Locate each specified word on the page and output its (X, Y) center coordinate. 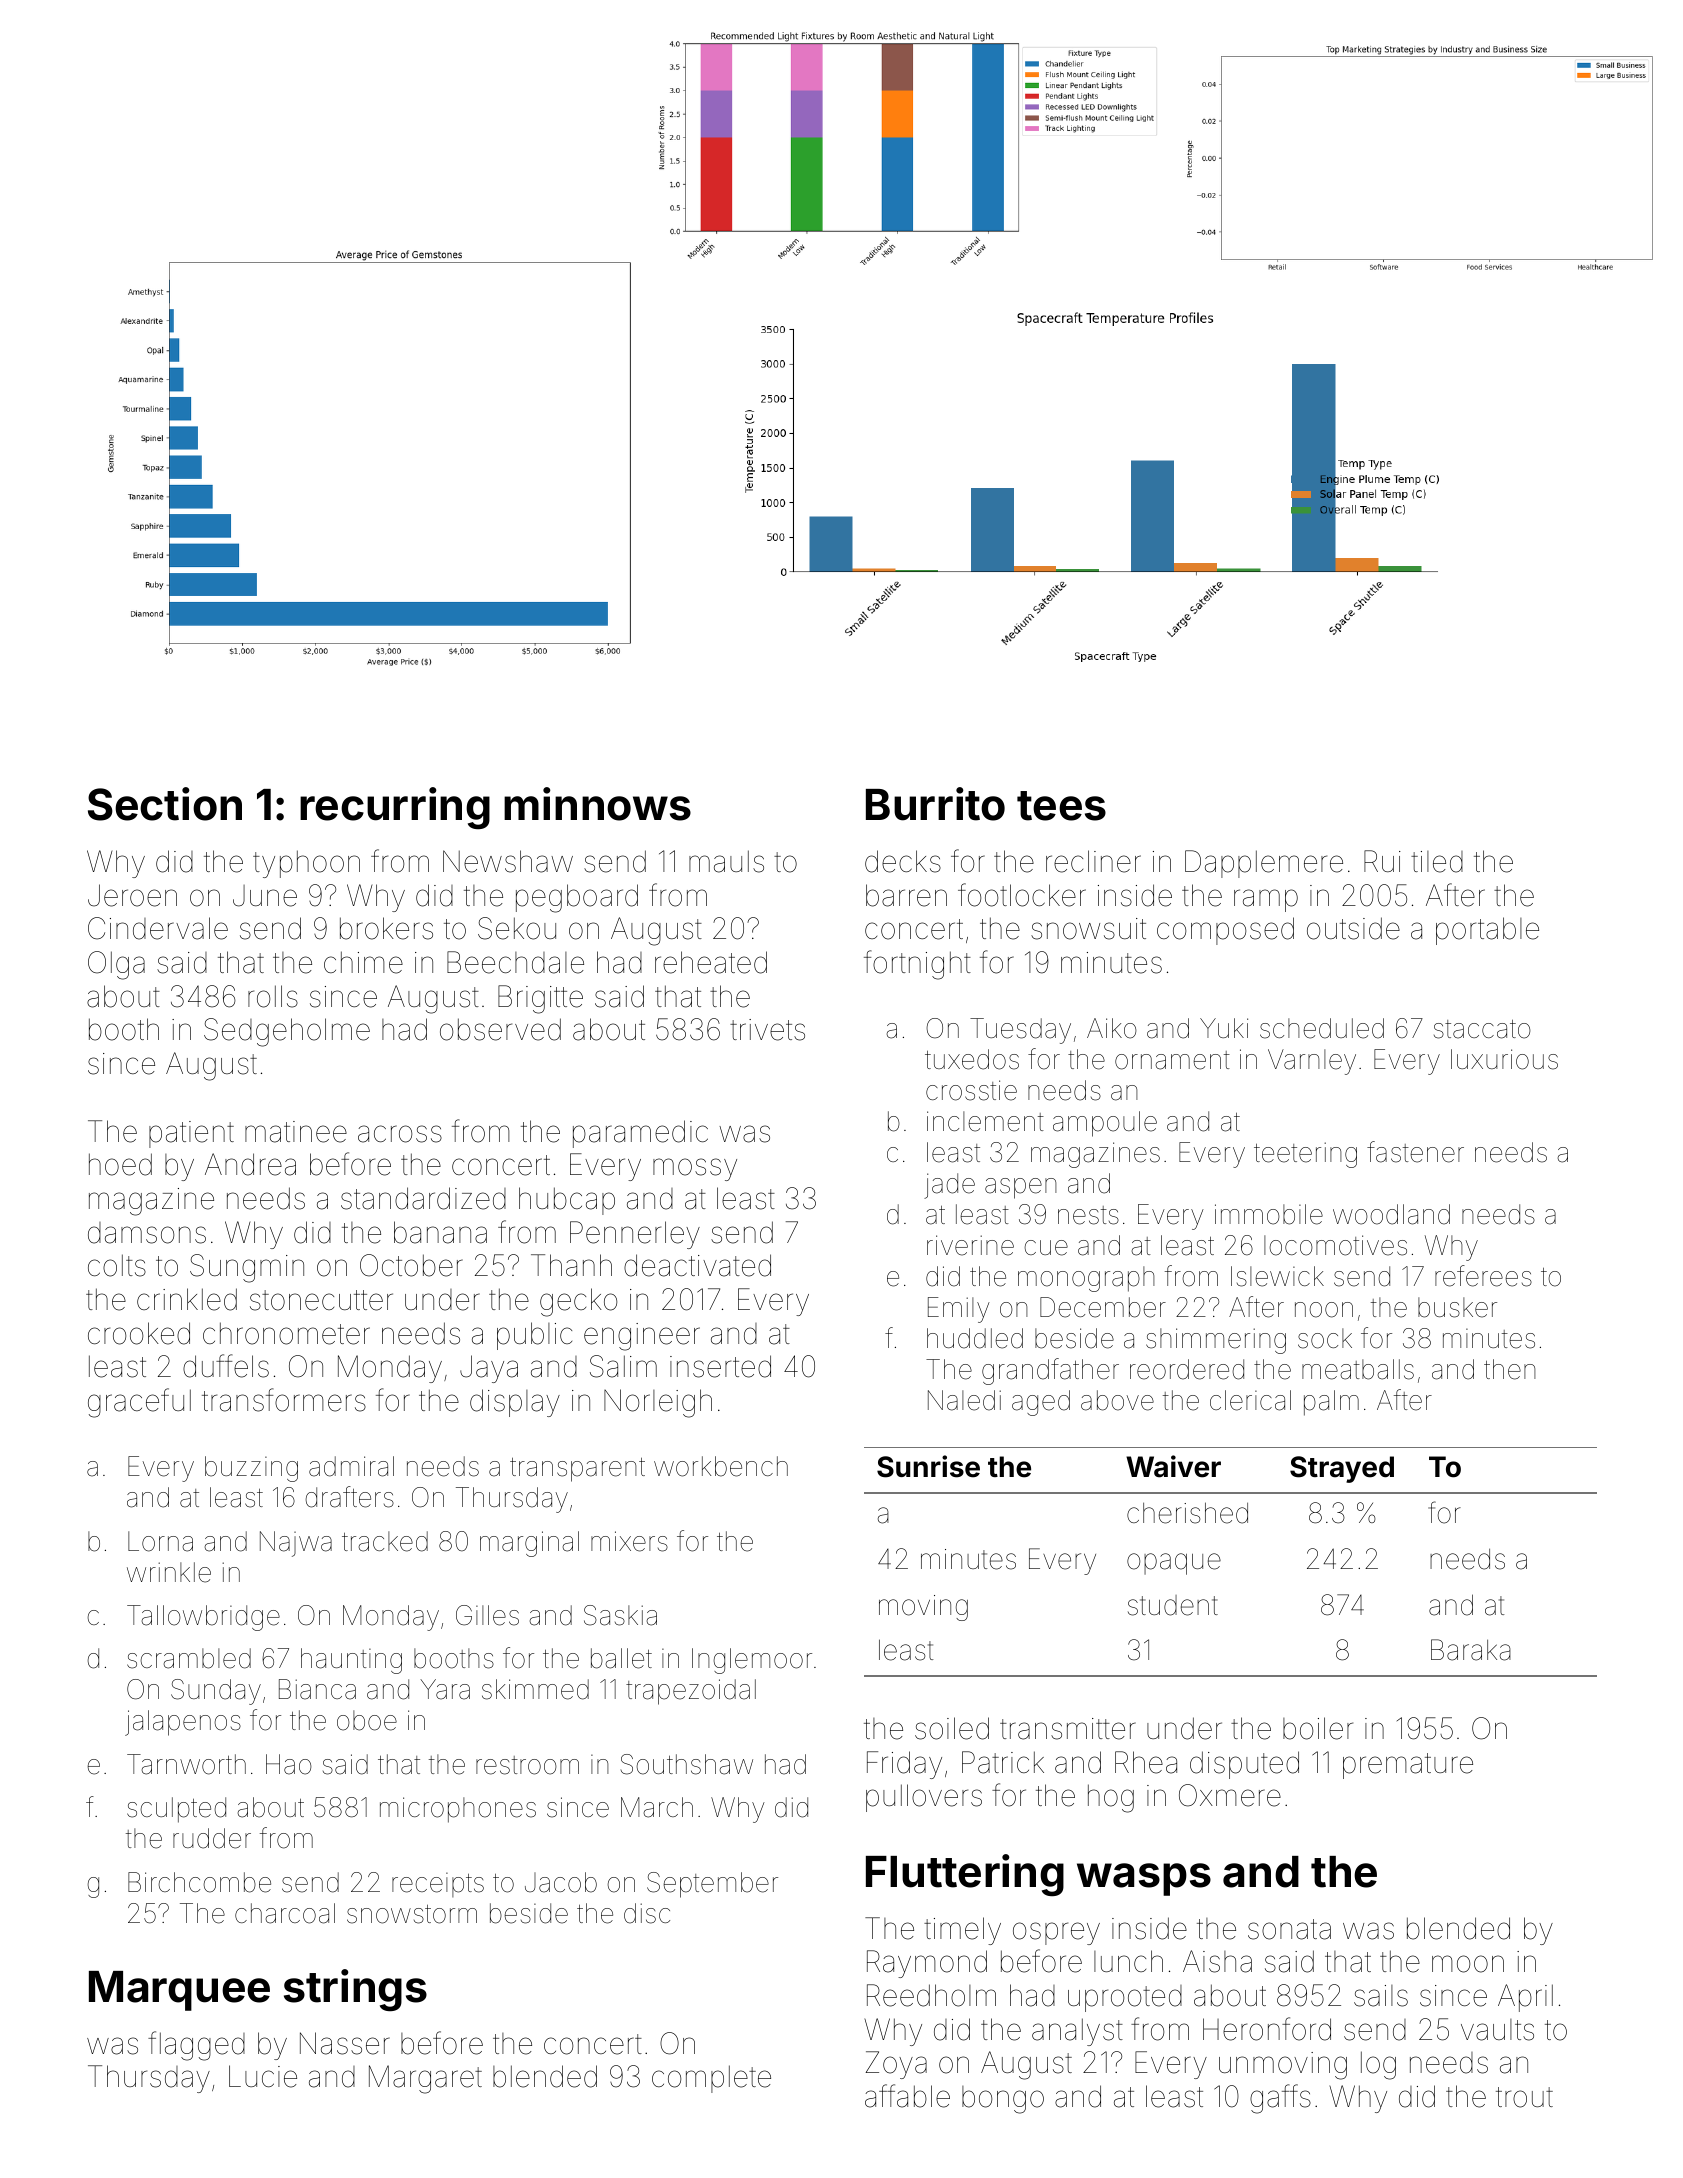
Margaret (425, 2079)
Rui (1382, 861)
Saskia (620, 1615)
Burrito (935, 804)
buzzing (251, 1469)
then (1510, 1369)
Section (165, 804)
